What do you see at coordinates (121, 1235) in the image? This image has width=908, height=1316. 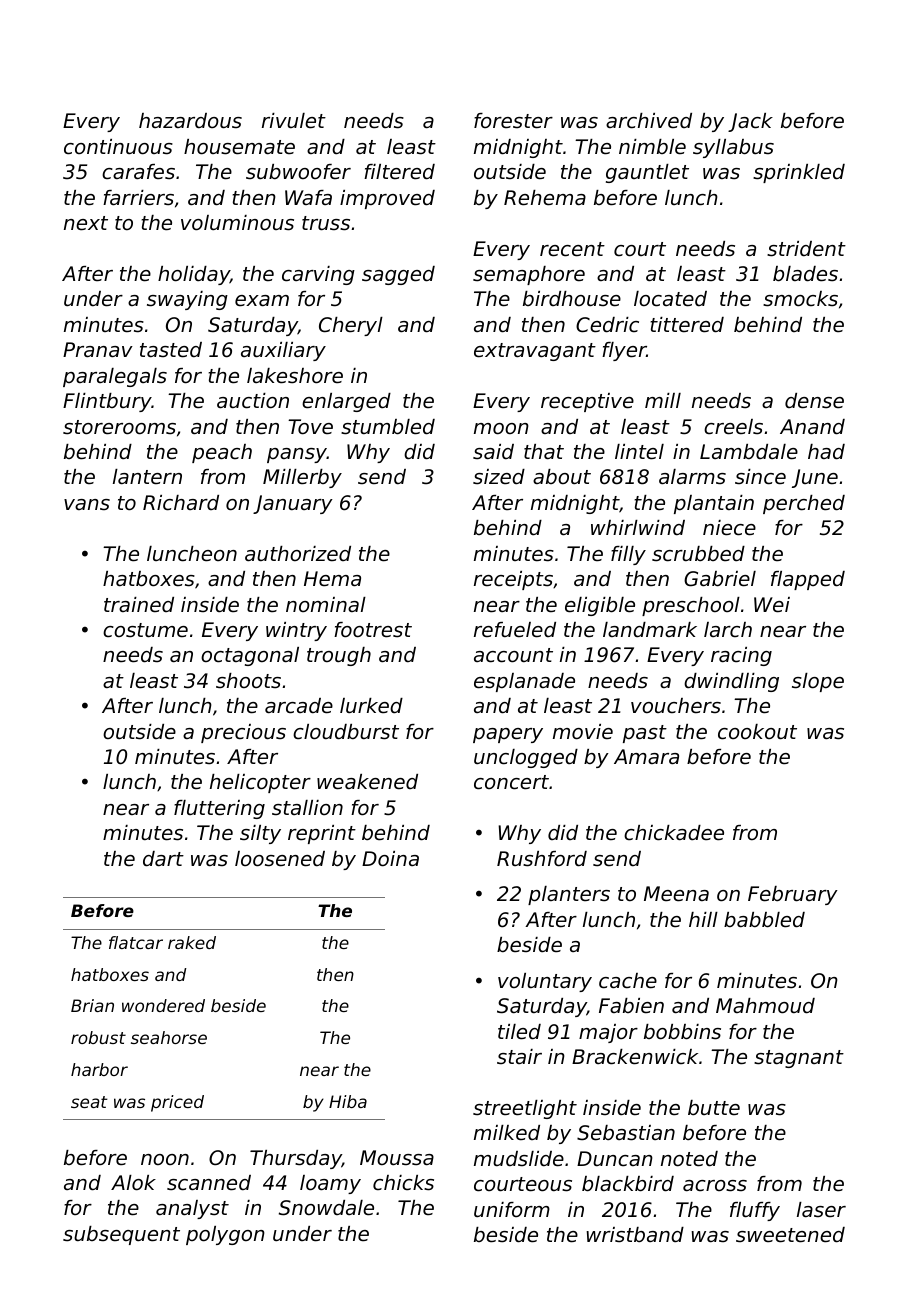 I see `subsequent` at bounding box center [121, 1235].
